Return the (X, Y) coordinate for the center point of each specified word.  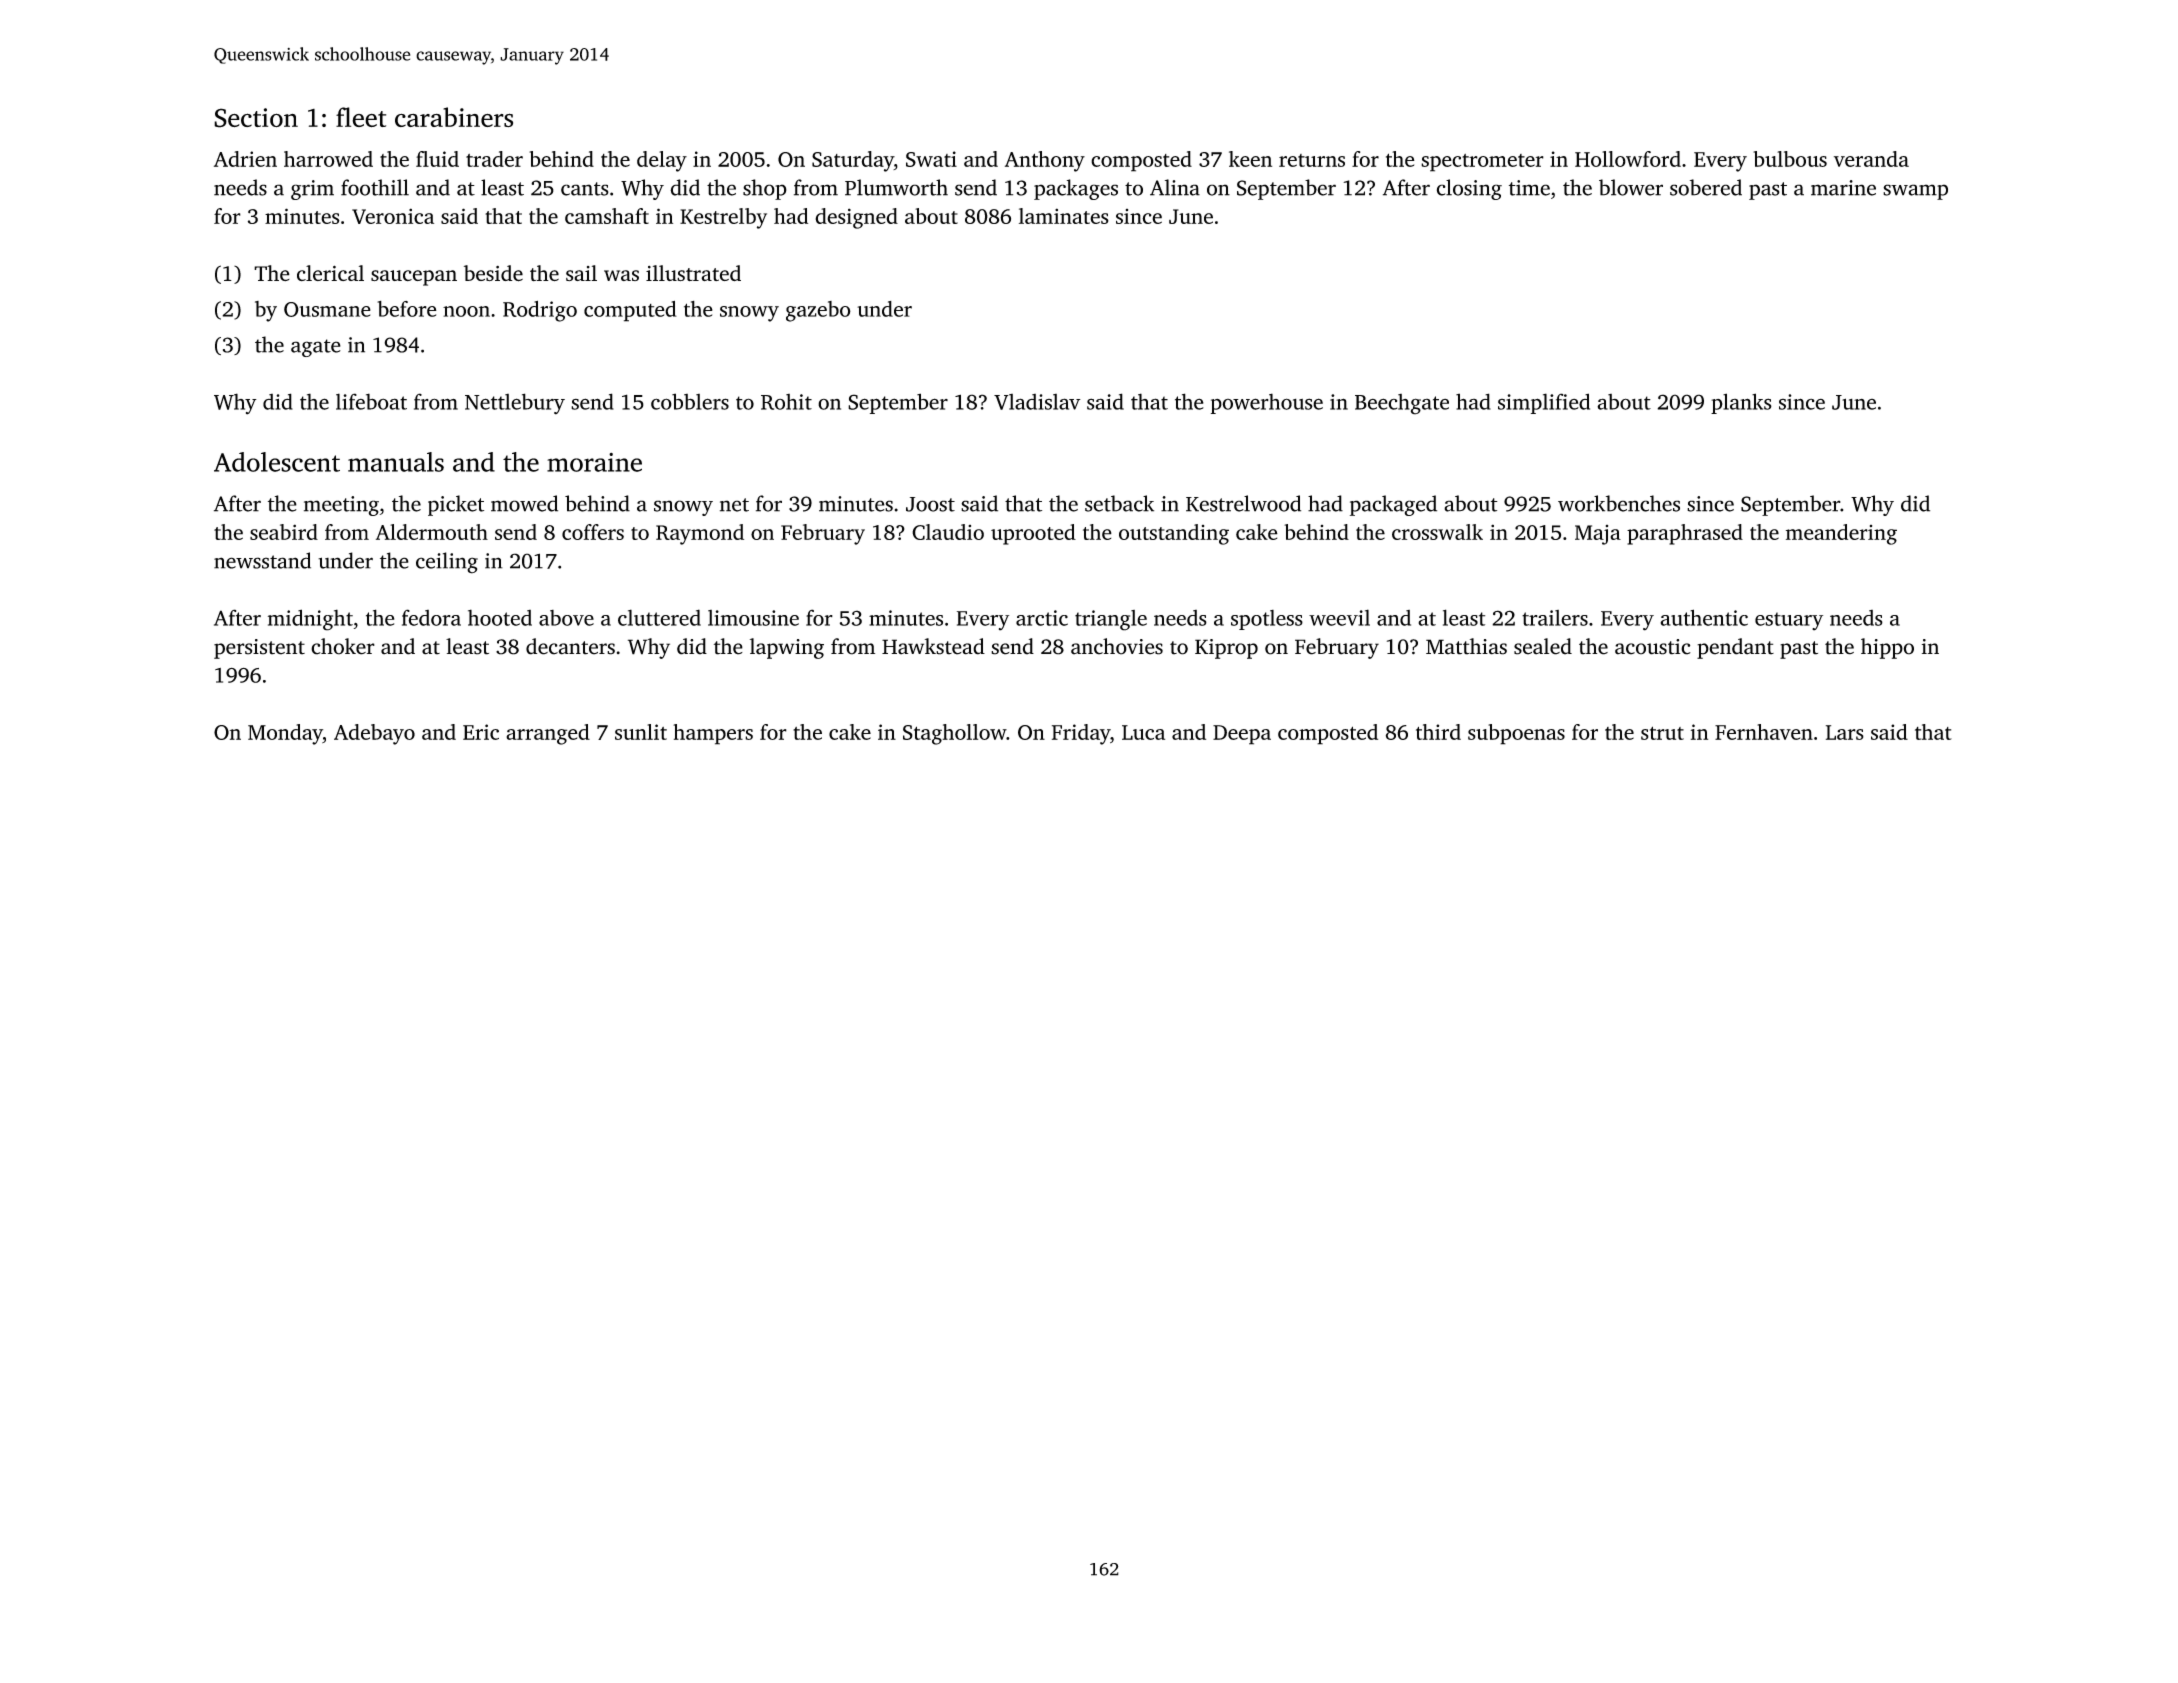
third (1438, 732)
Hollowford (1628, 159)
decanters (570, 646)
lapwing (787, 648)
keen (1250, 159)
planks (1741, 403)
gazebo (818, 311)
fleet (361, 117)
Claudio (948, 532)
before (407, 309)
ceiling (447, 563)
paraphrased (1685, 534)
